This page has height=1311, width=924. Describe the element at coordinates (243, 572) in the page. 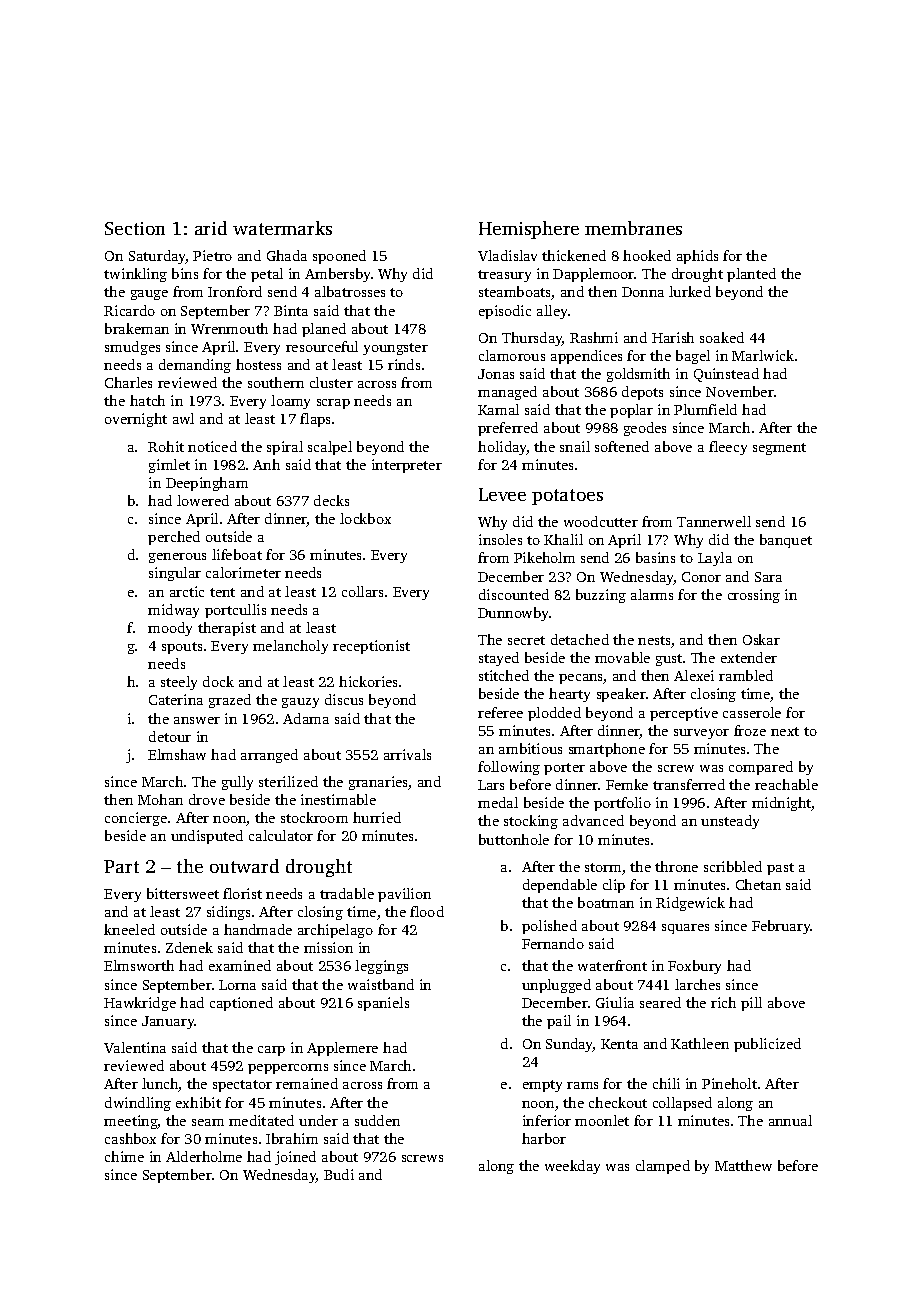

I see `calorimeter` at that location.
